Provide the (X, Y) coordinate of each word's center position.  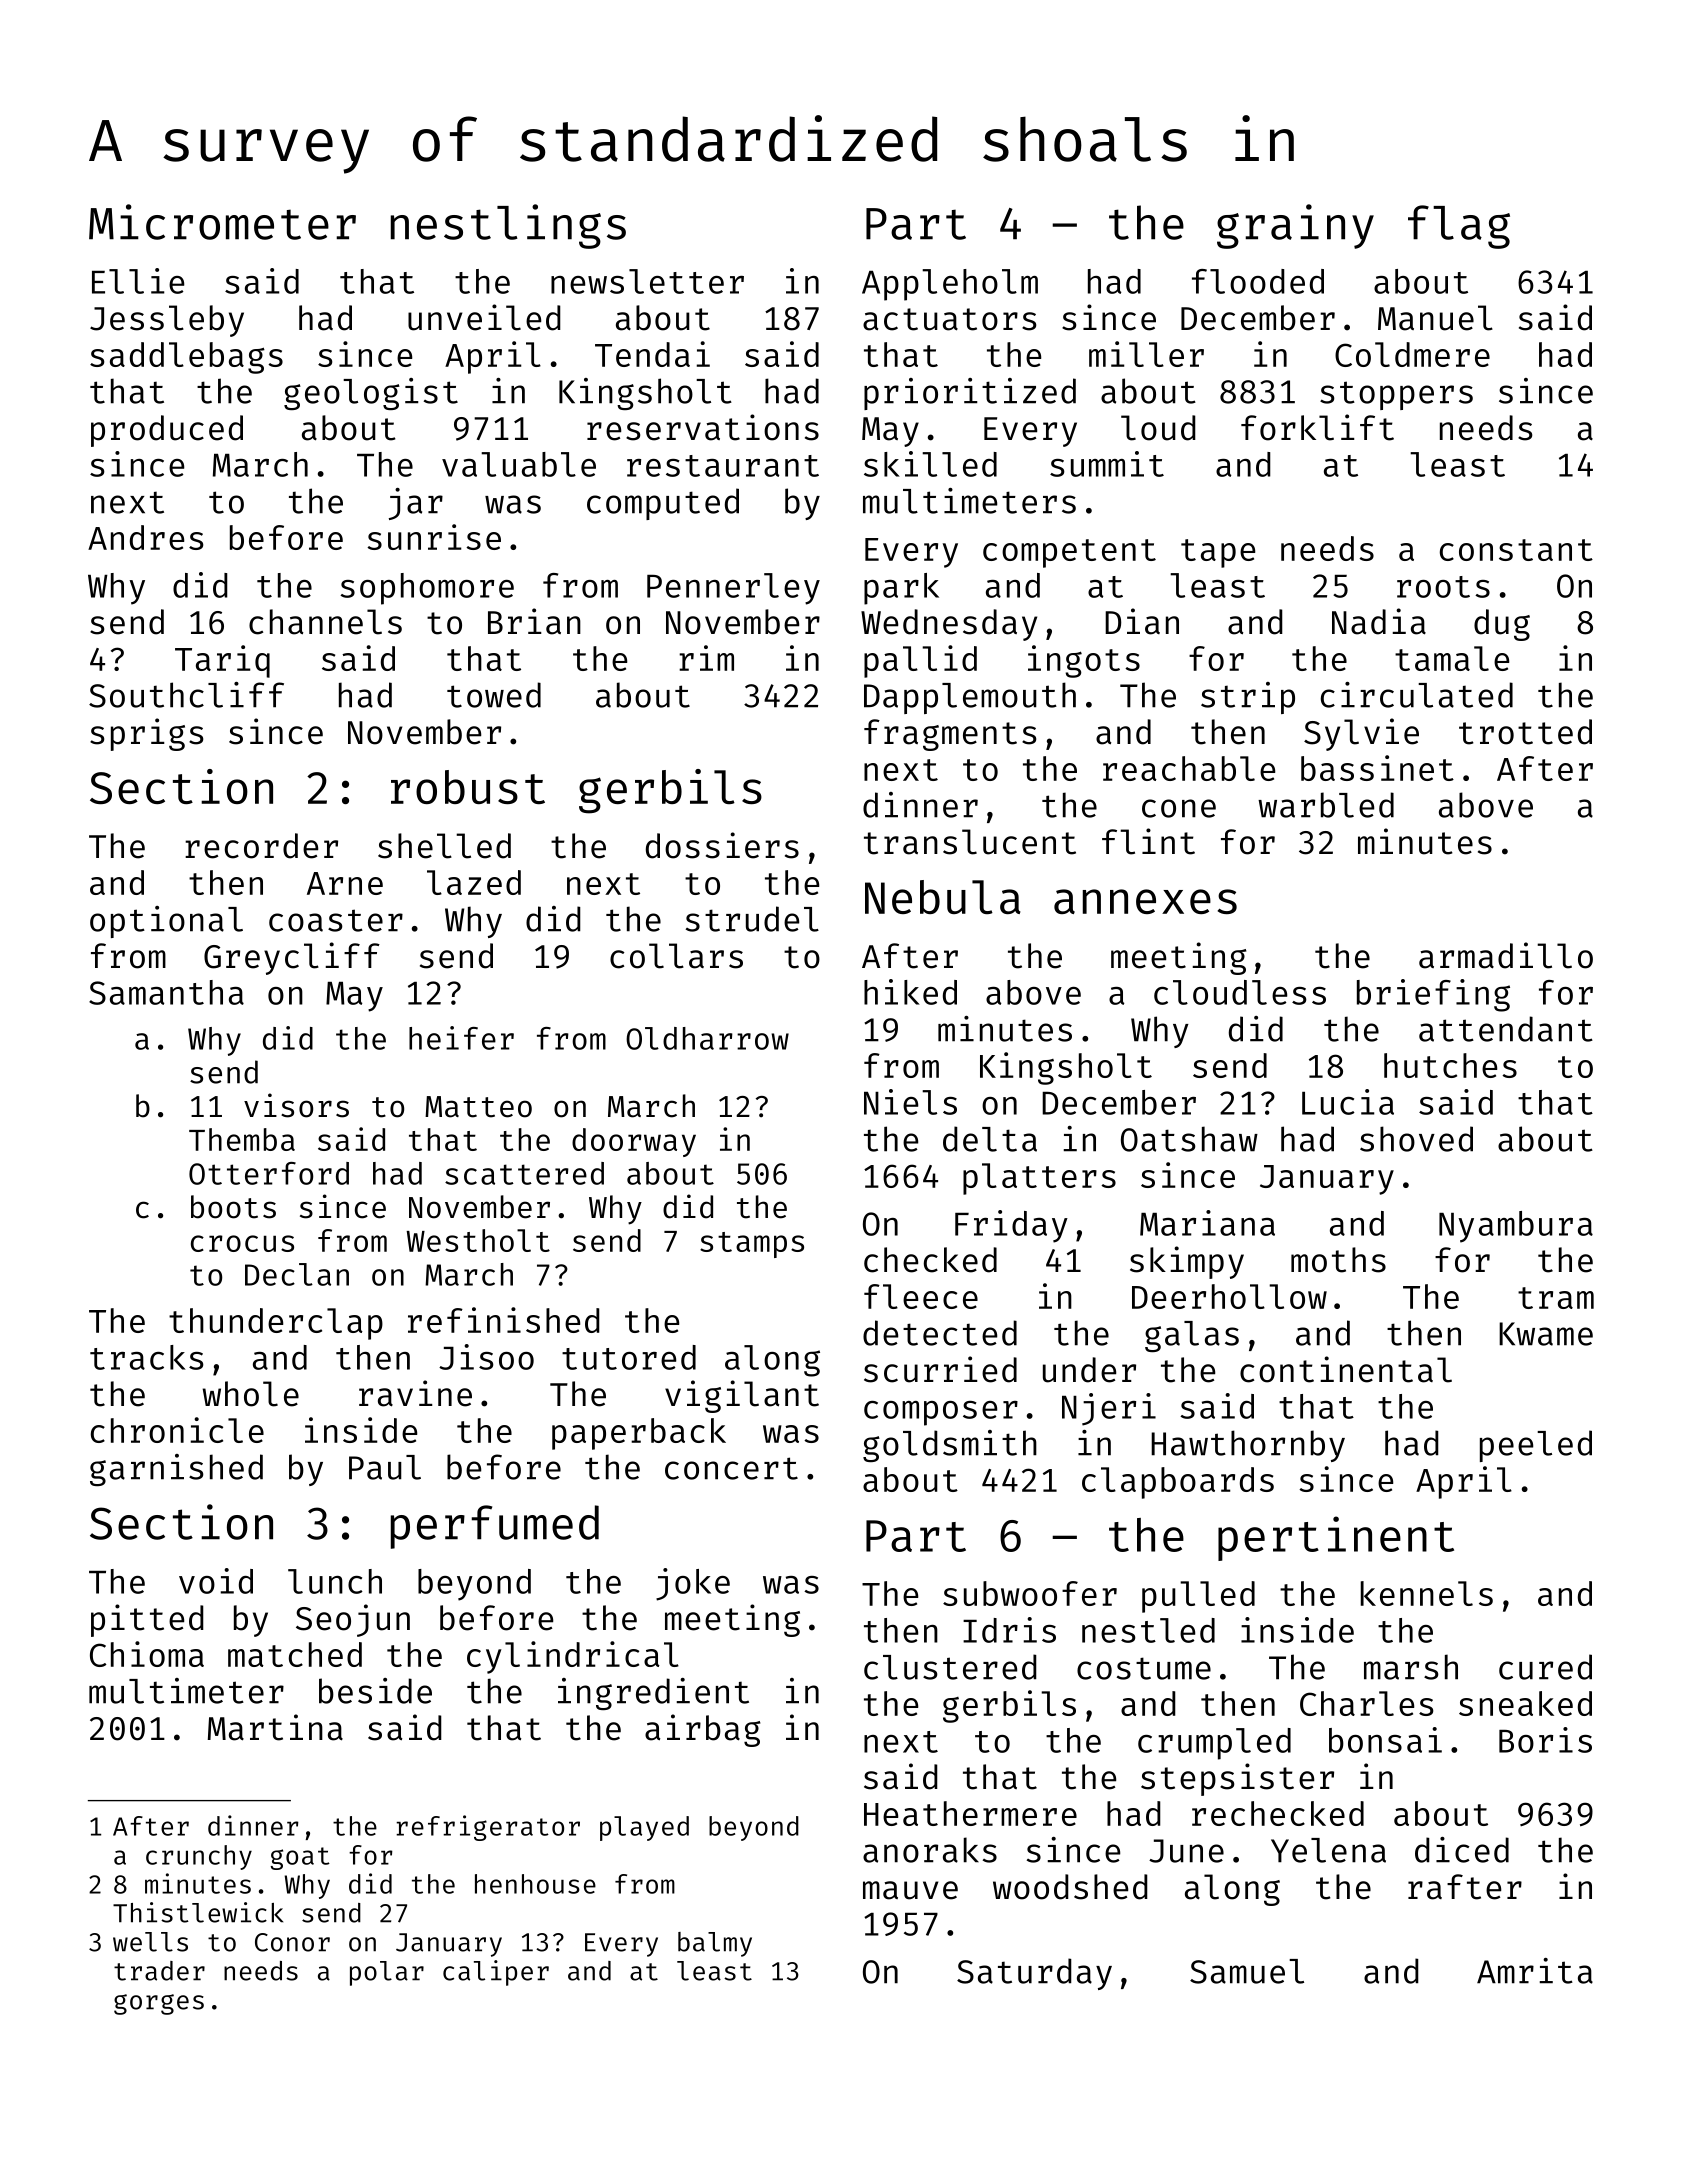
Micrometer (222, 222)
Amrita (1535, 1971)
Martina (275, 1727)
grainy (1295, 226)
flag (1459, 227)
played (644, 1828)
